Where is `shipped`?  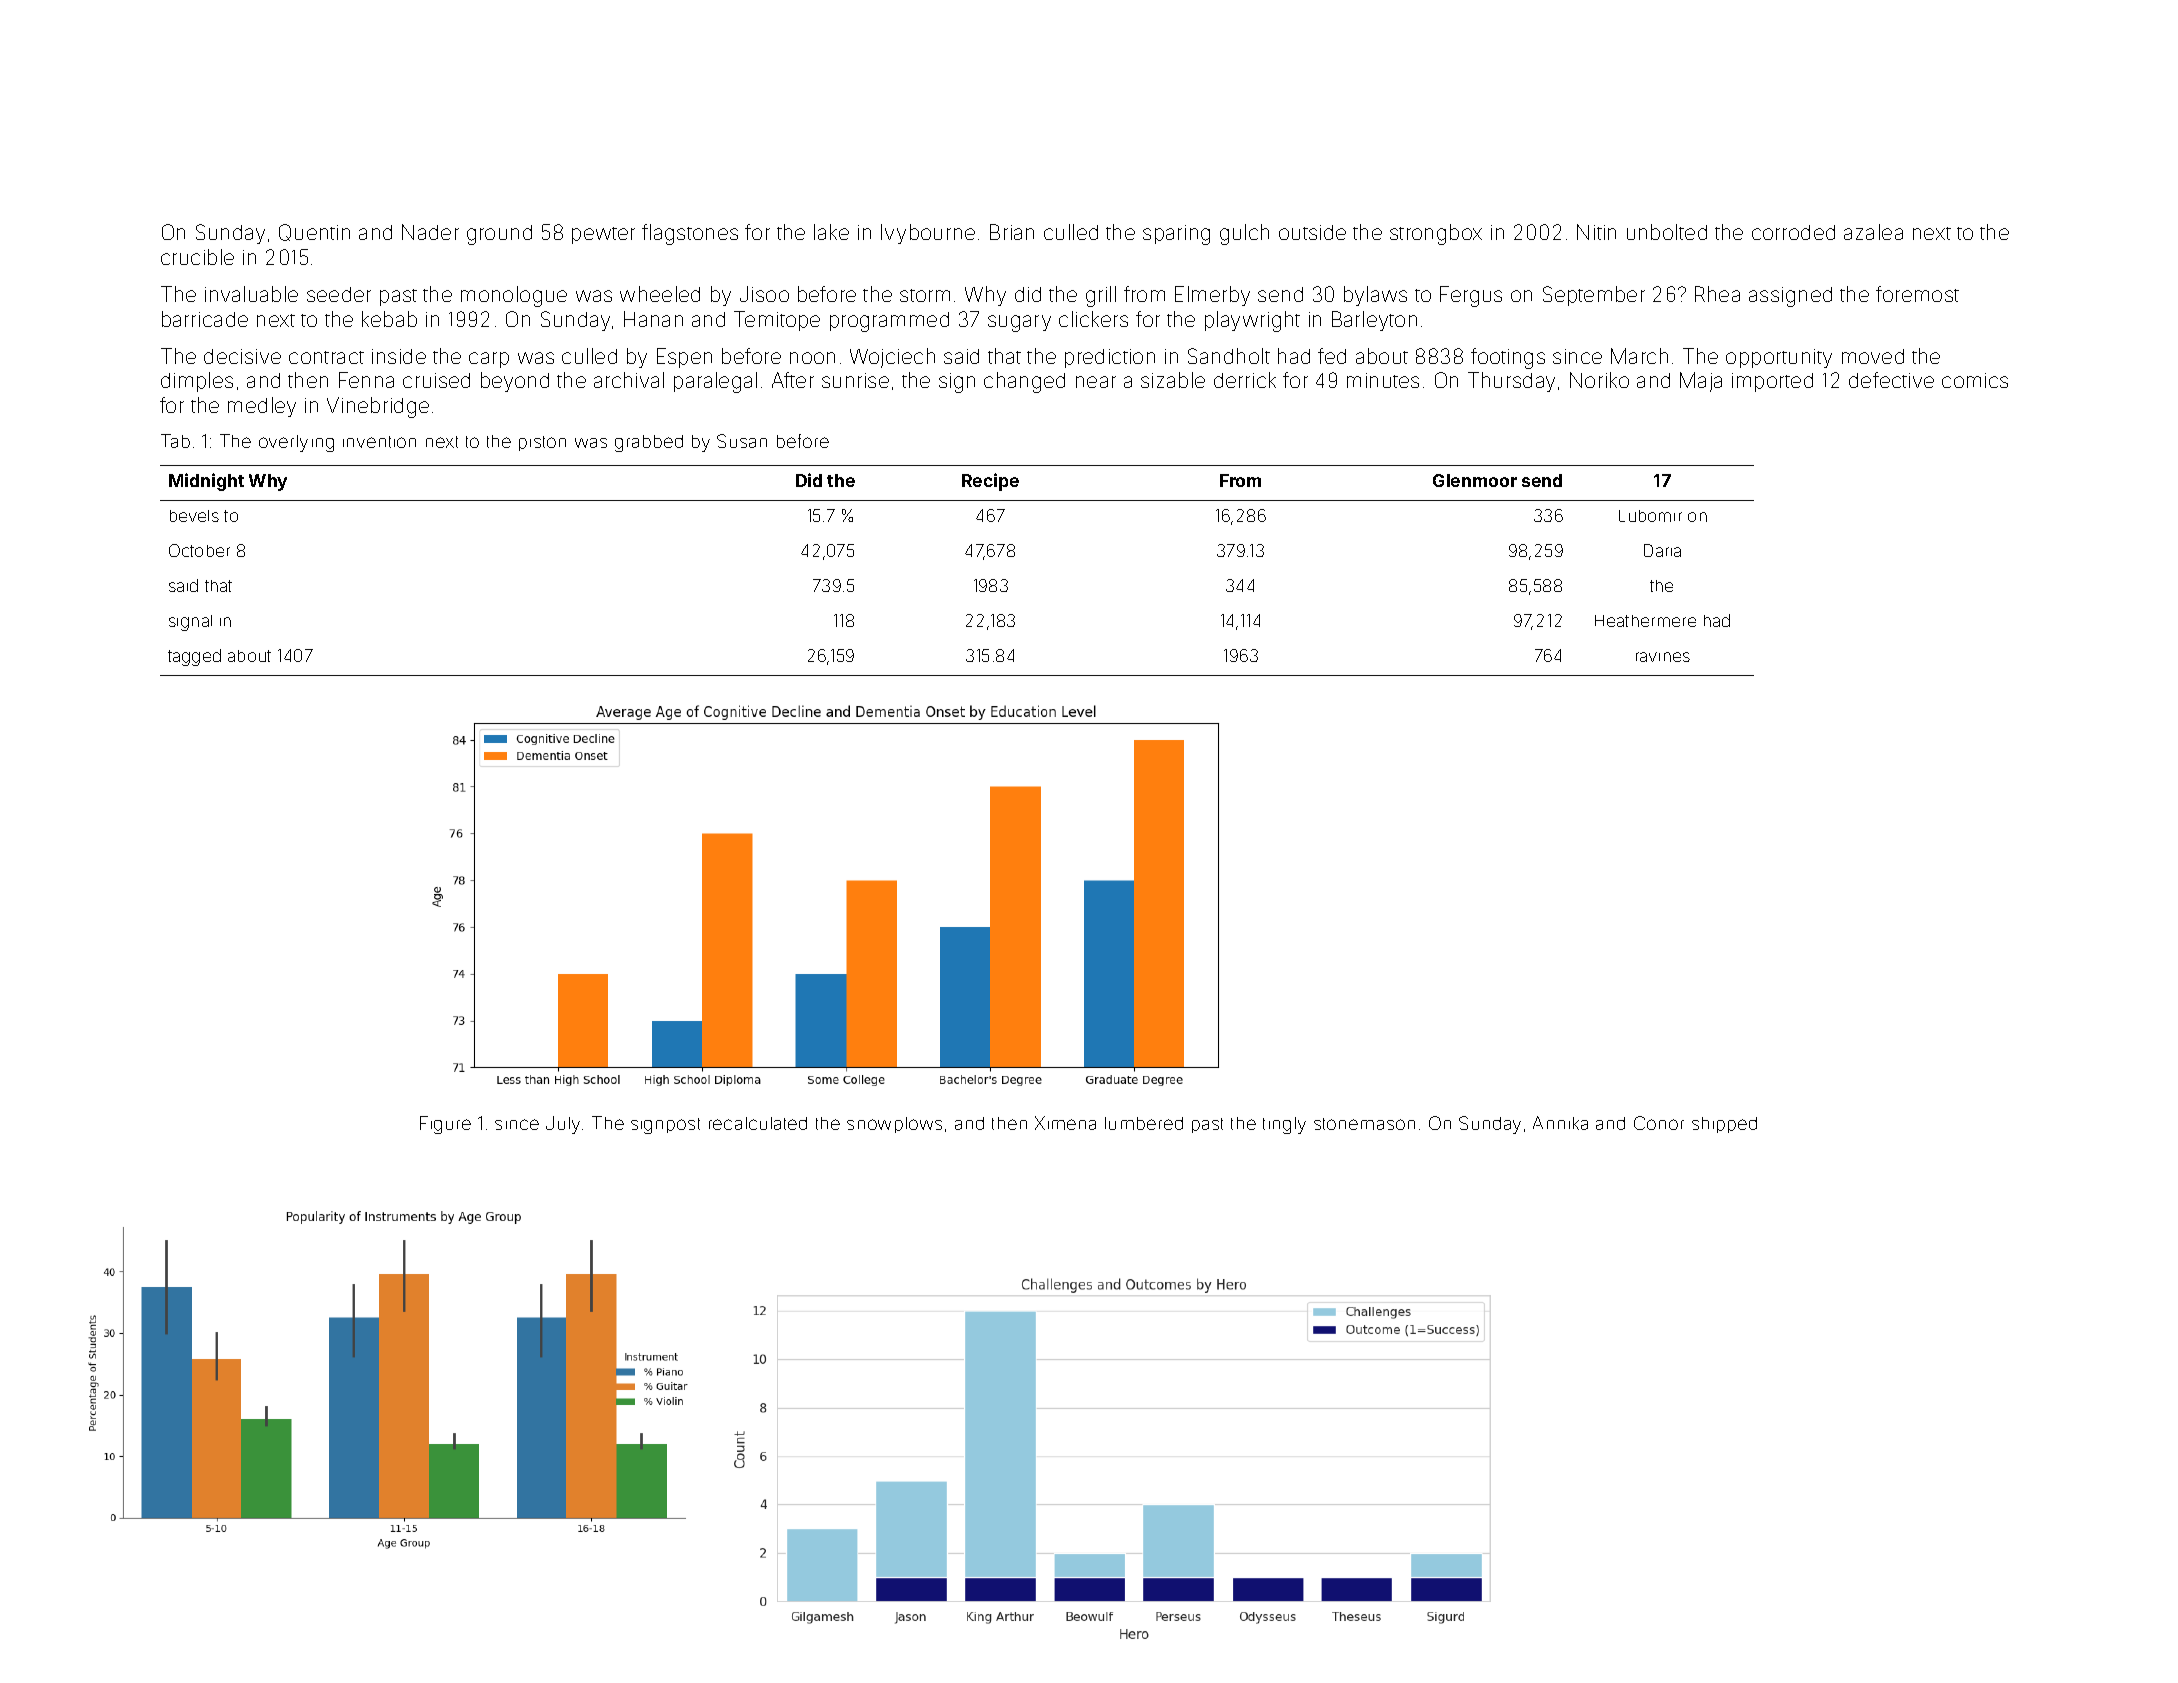
shipped is located at coordinates (1724, 1125).
